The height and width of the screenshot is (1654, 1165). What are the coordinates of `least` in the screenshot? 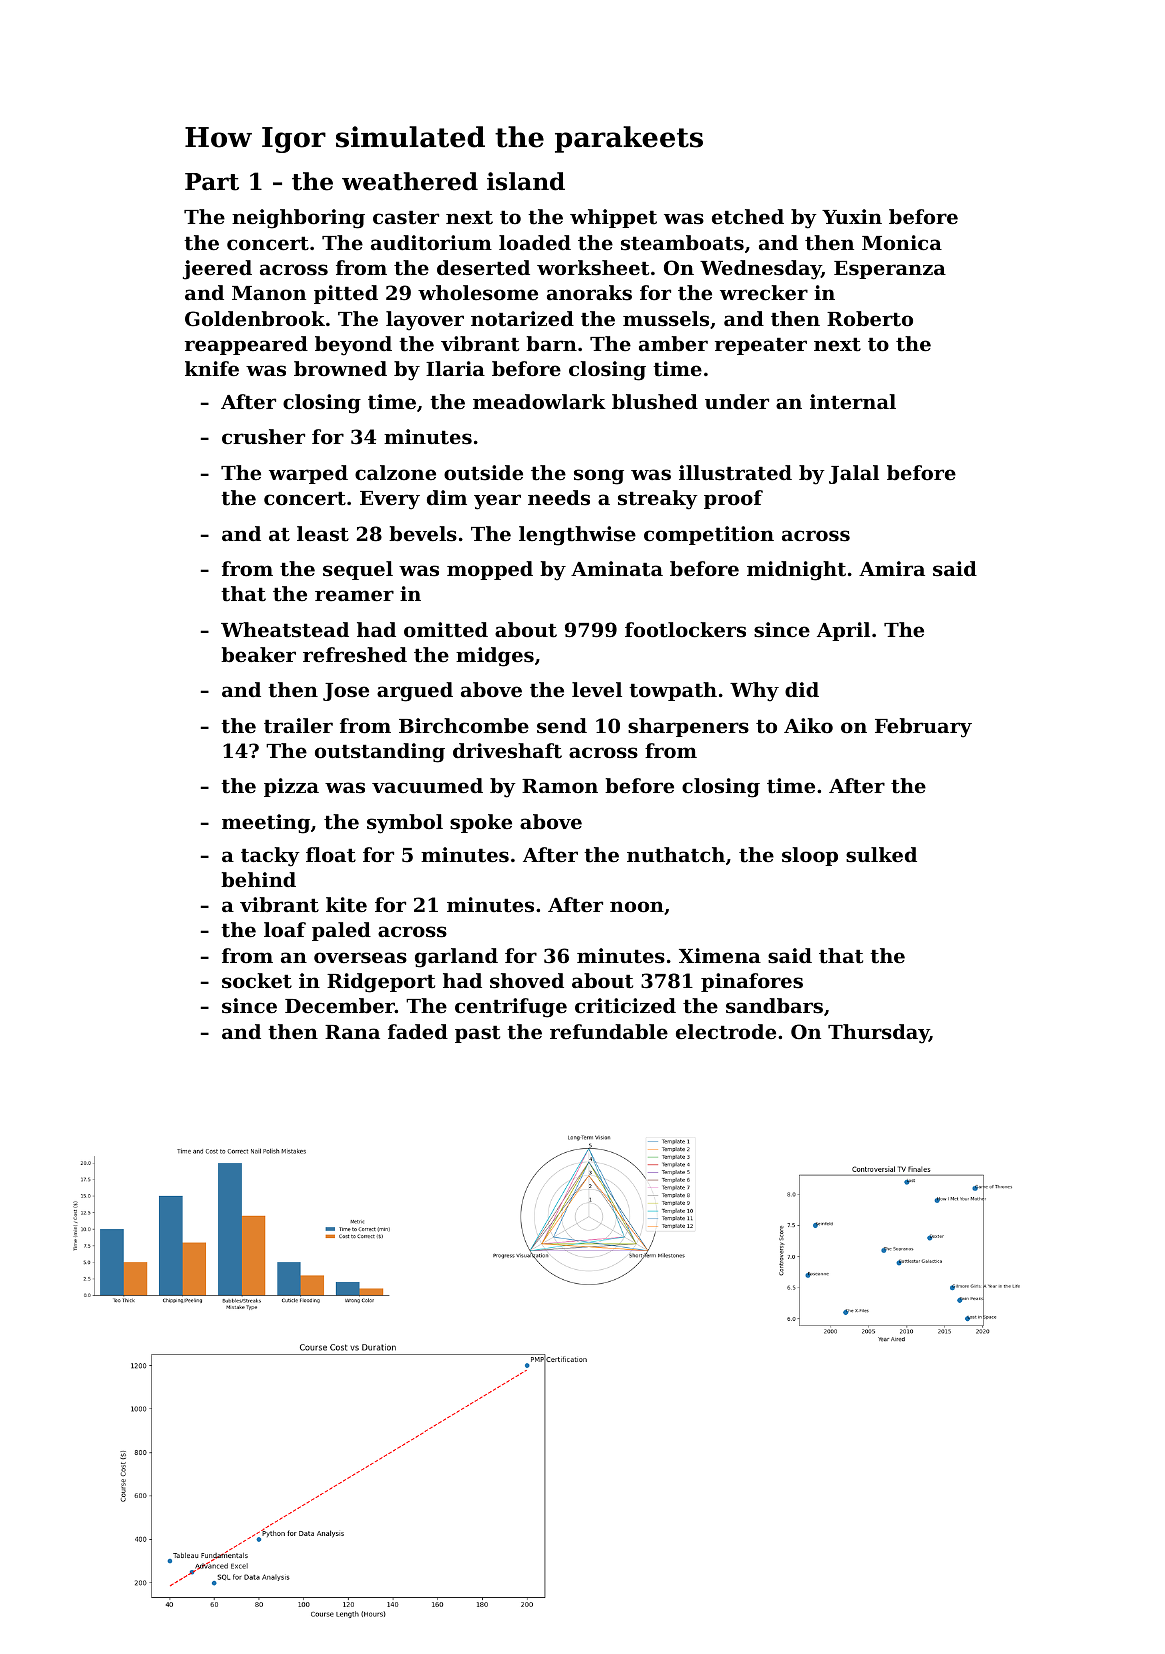 It's located at (323, 534).
